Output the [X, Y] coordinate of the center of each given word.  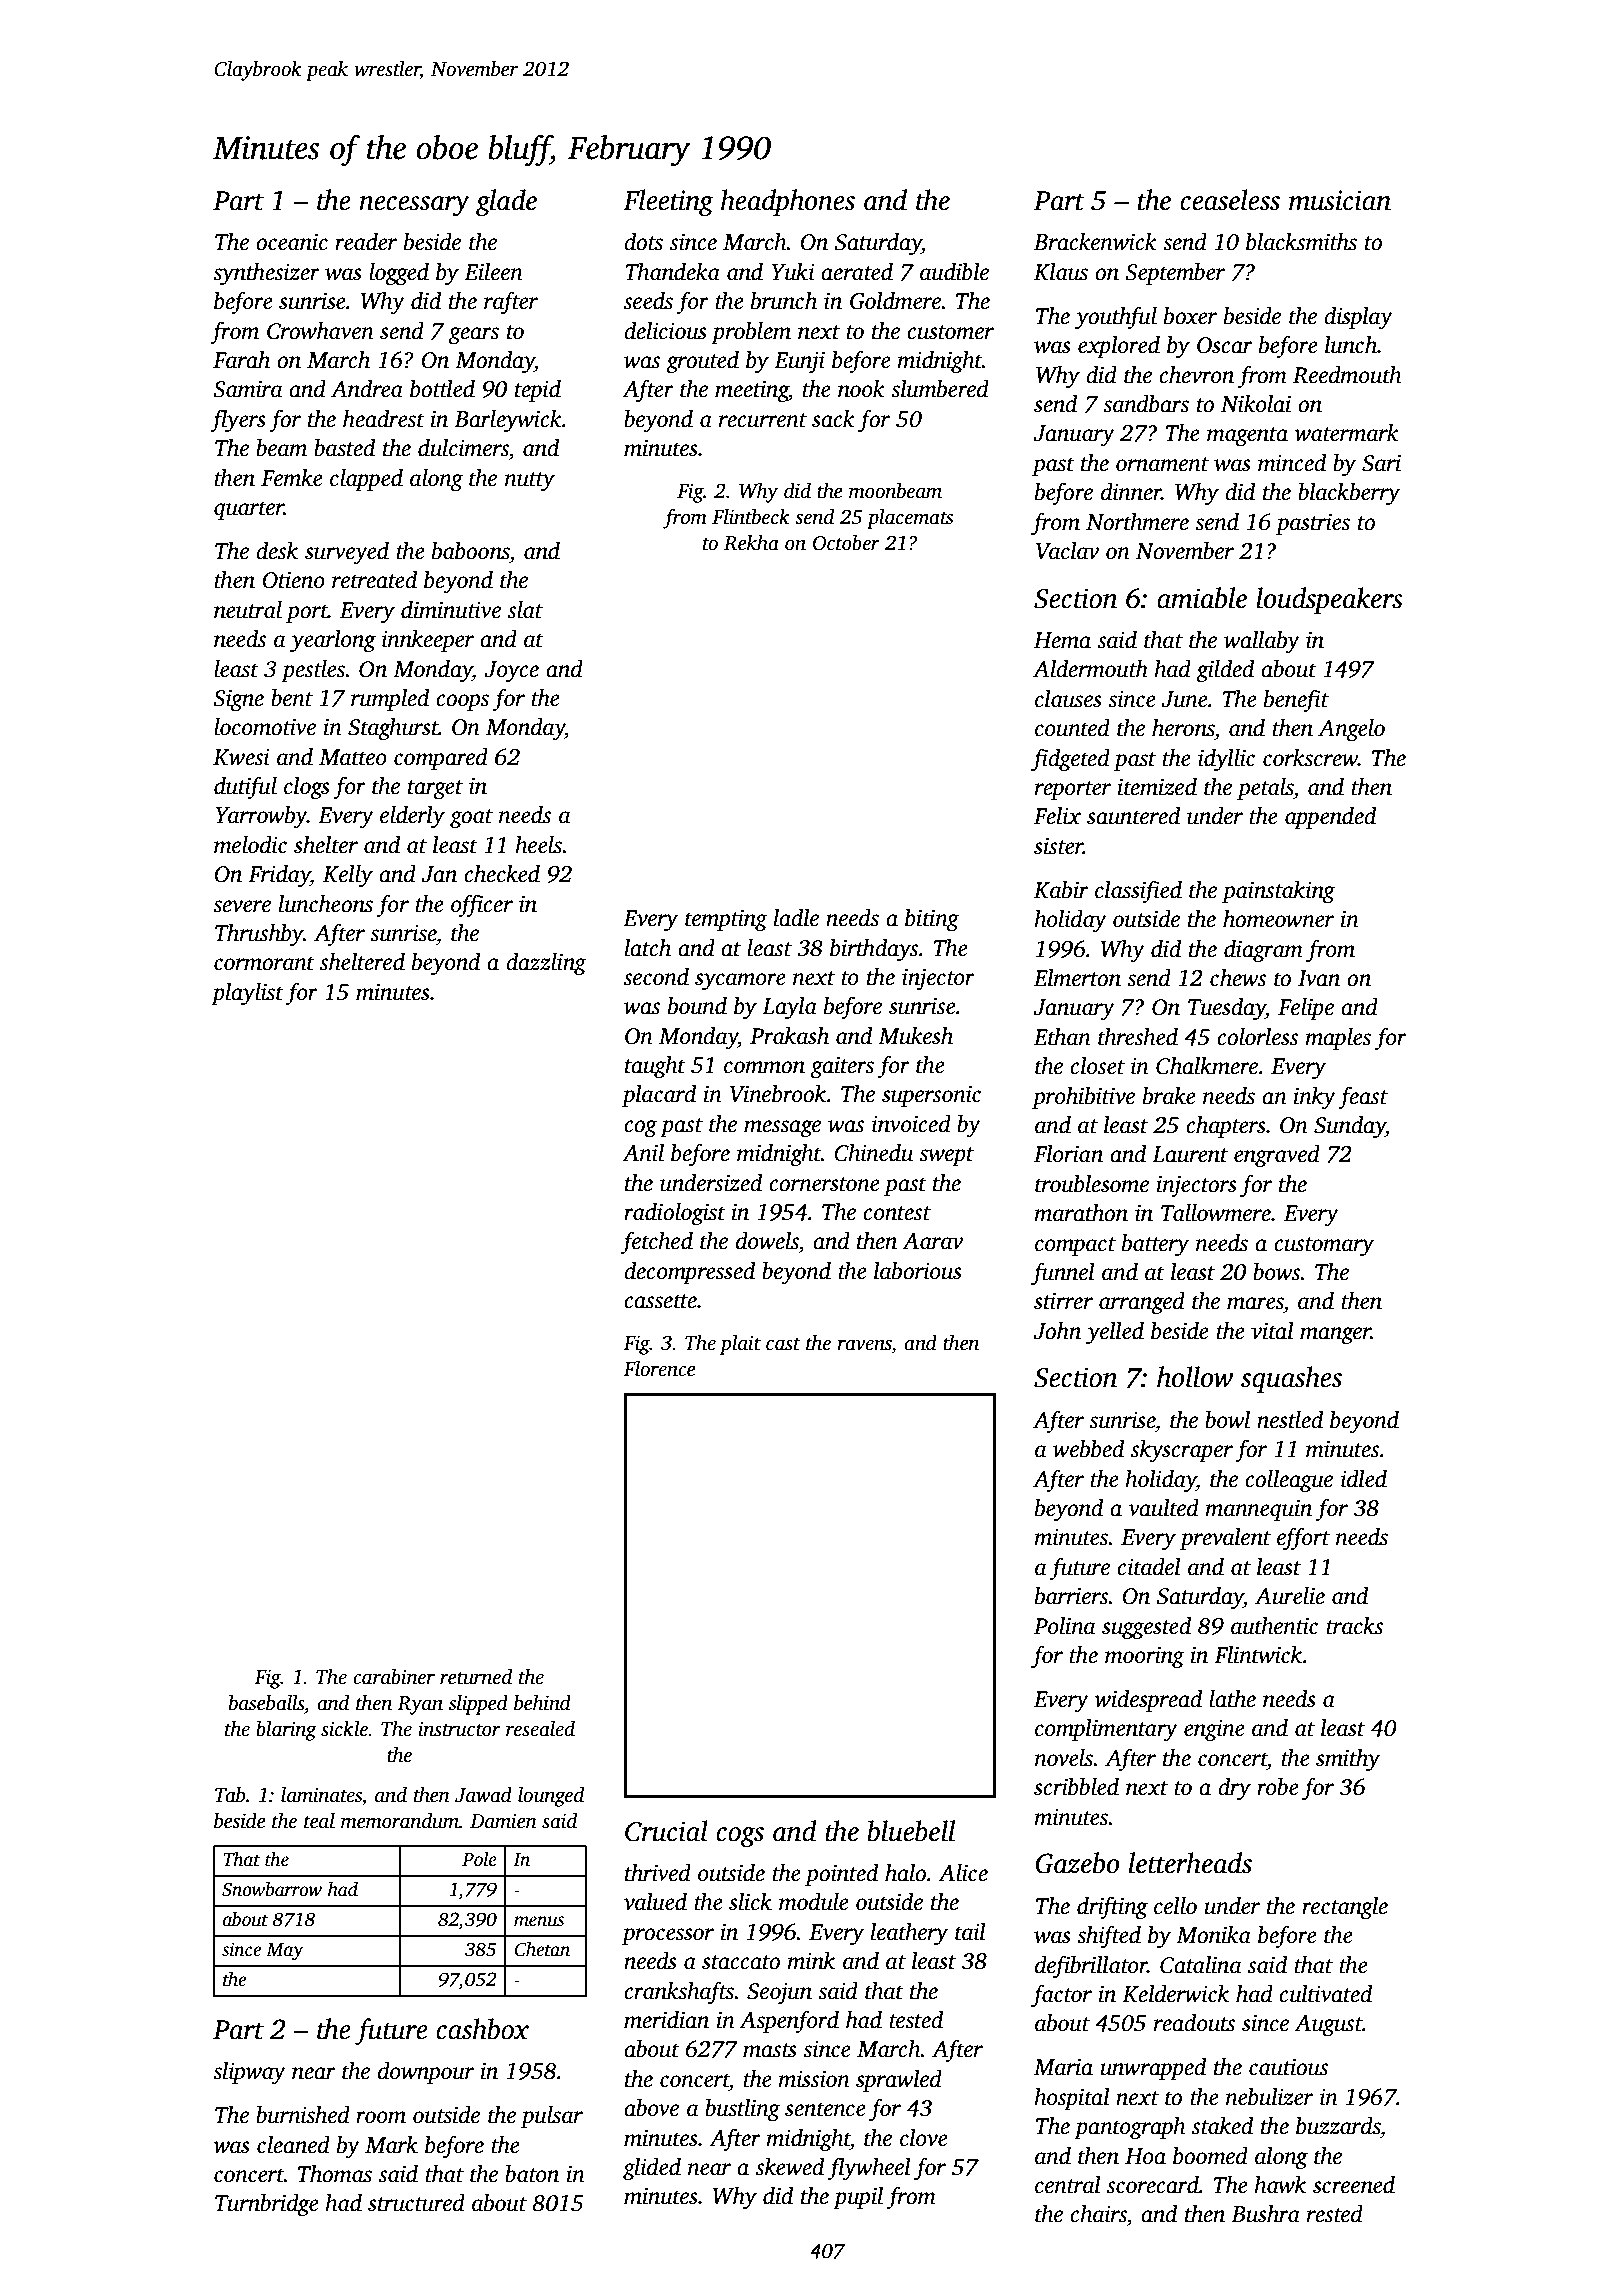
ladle [796, 918]
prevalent [1225, 1539]
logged [399, 274]
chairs [1098, 2214]
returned [476, 1676]
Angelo [1351, 730]
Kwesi [241, 757]
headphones [788, 202]
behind [542, 1702]
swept [946, 1156]
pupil [858, 2198]
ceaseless [1230, 200]
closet [1097, 1066]
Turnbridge [267, 2205]
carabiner [394, 1676]
